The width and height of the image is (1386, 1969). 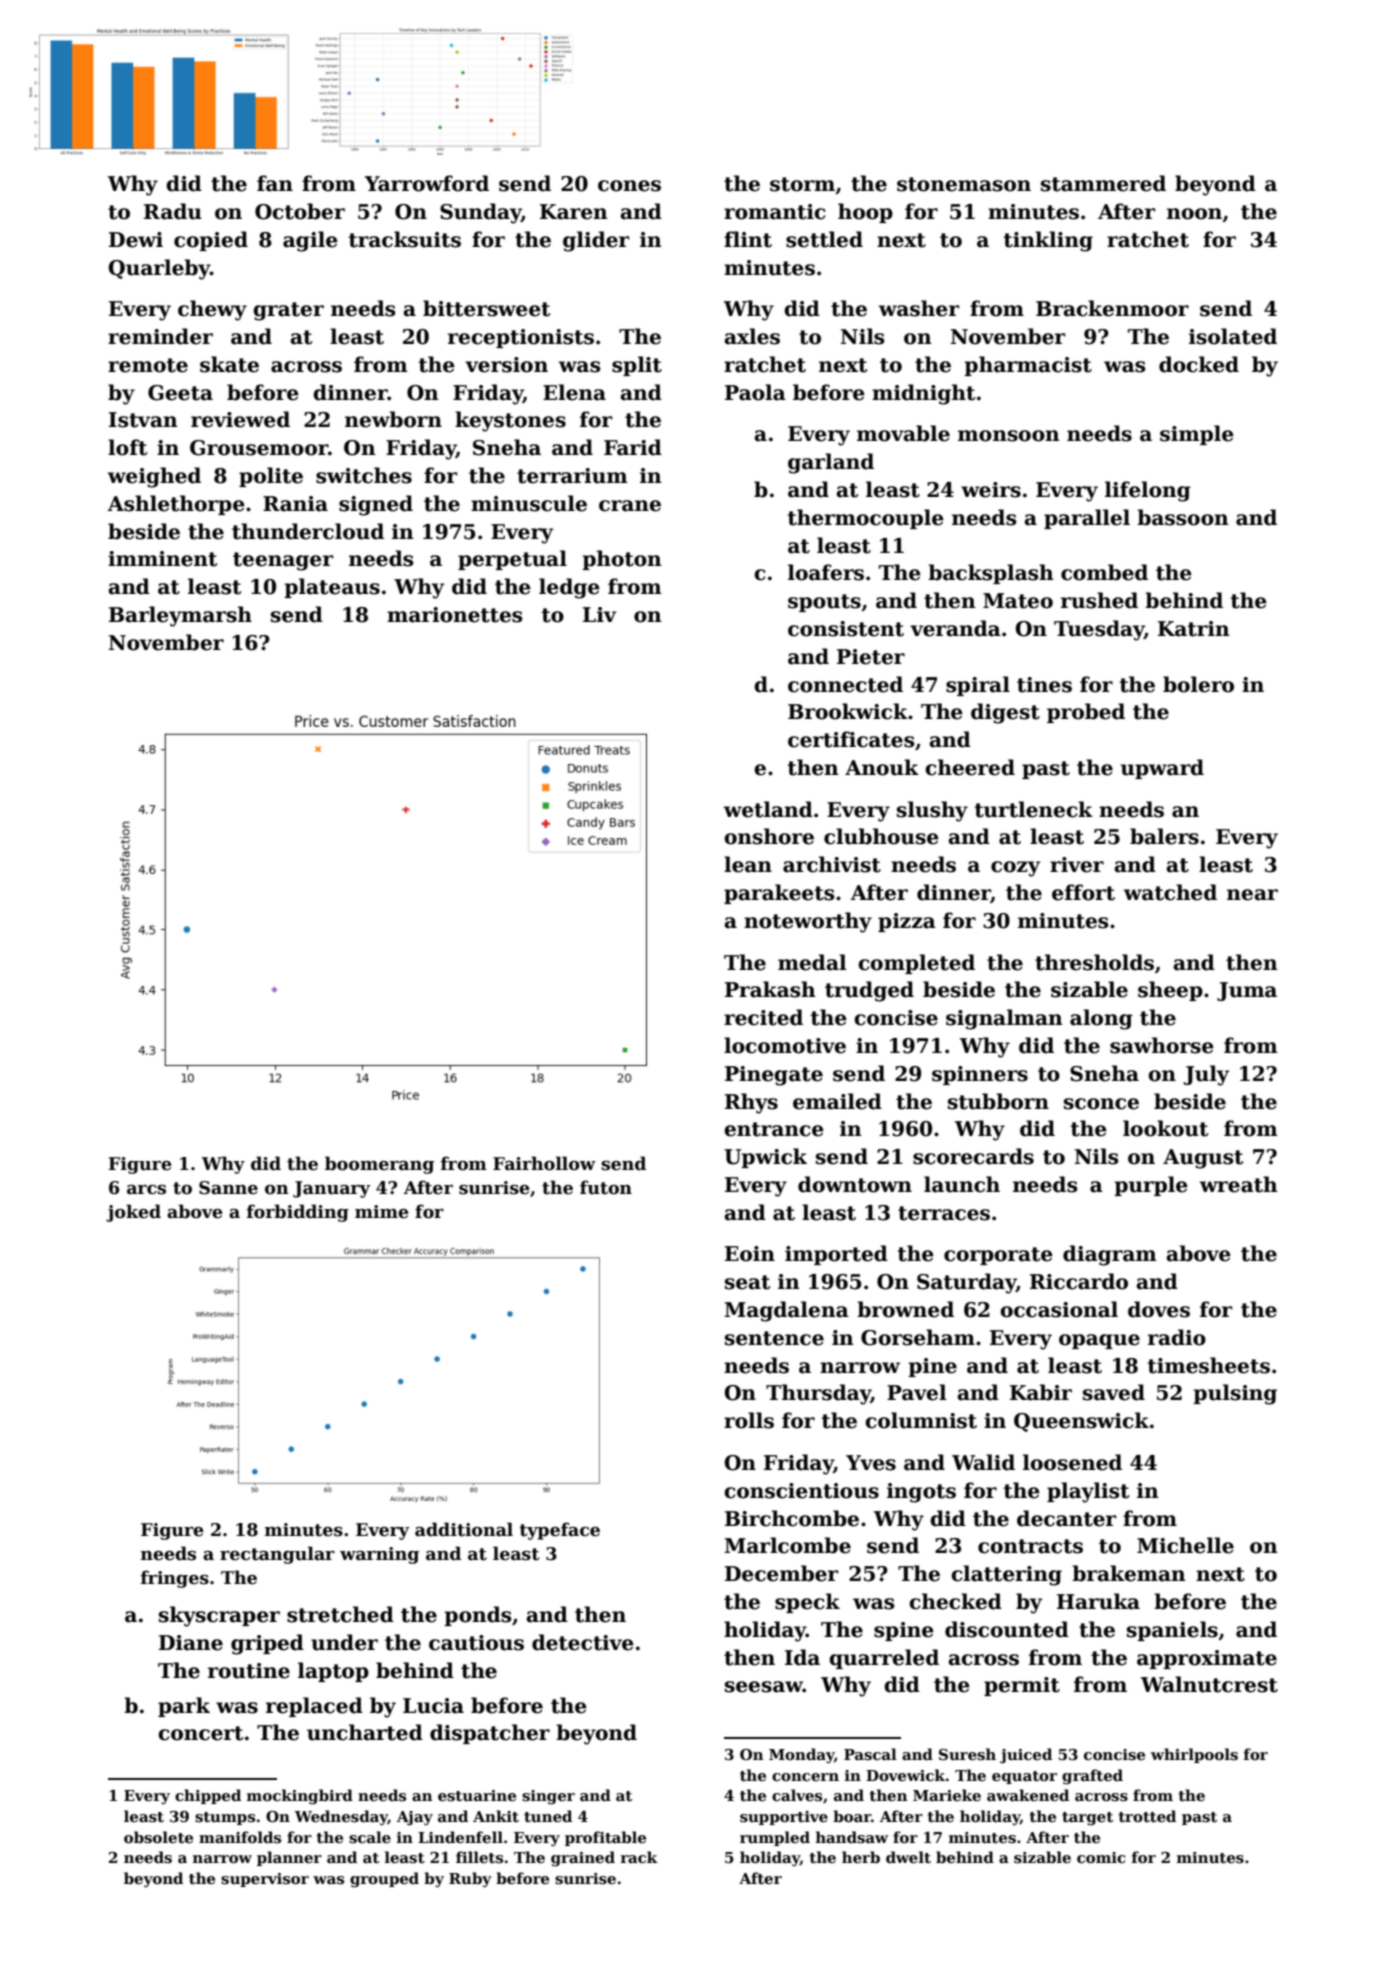 What do you see at coordinates (490, 1734) in the image?
I see `dispatcher` at bounding box center [490, 1734].
